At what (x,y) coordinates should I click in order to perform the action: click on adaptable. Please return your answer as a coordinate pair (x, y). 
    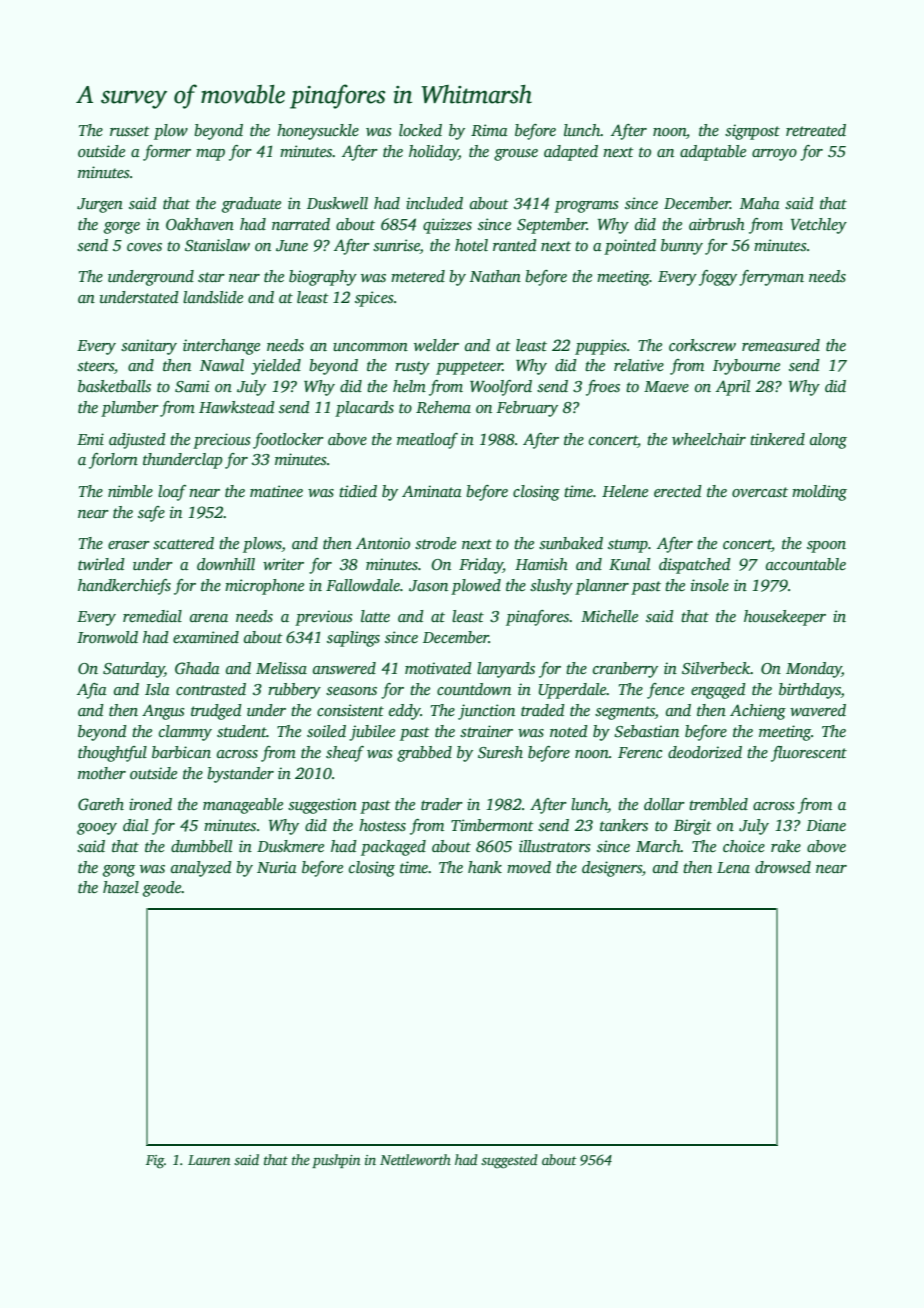
    Looking at the image, I should click on (713, 153).
